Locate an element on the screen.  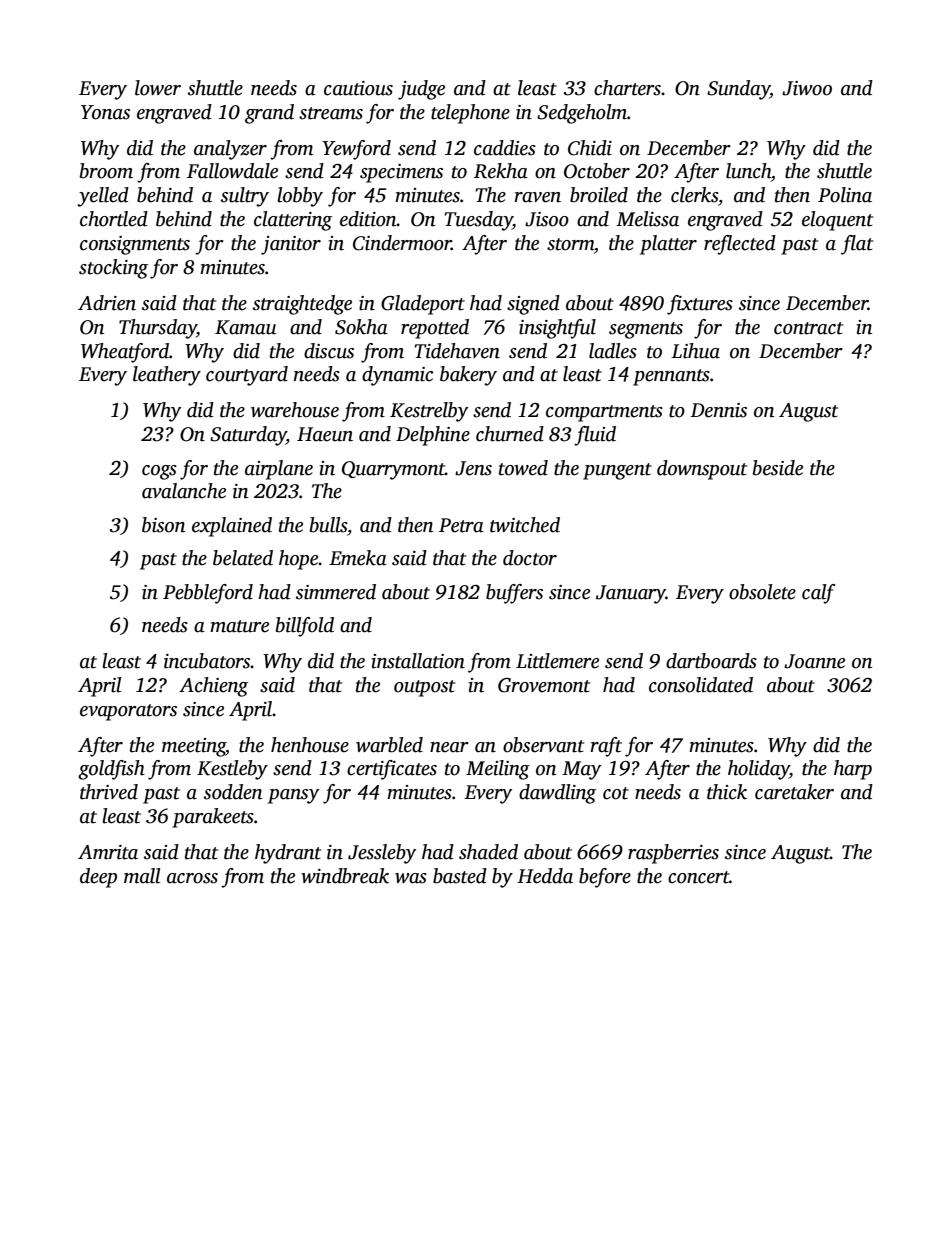
stocking is located at coordinates (113, 269).
